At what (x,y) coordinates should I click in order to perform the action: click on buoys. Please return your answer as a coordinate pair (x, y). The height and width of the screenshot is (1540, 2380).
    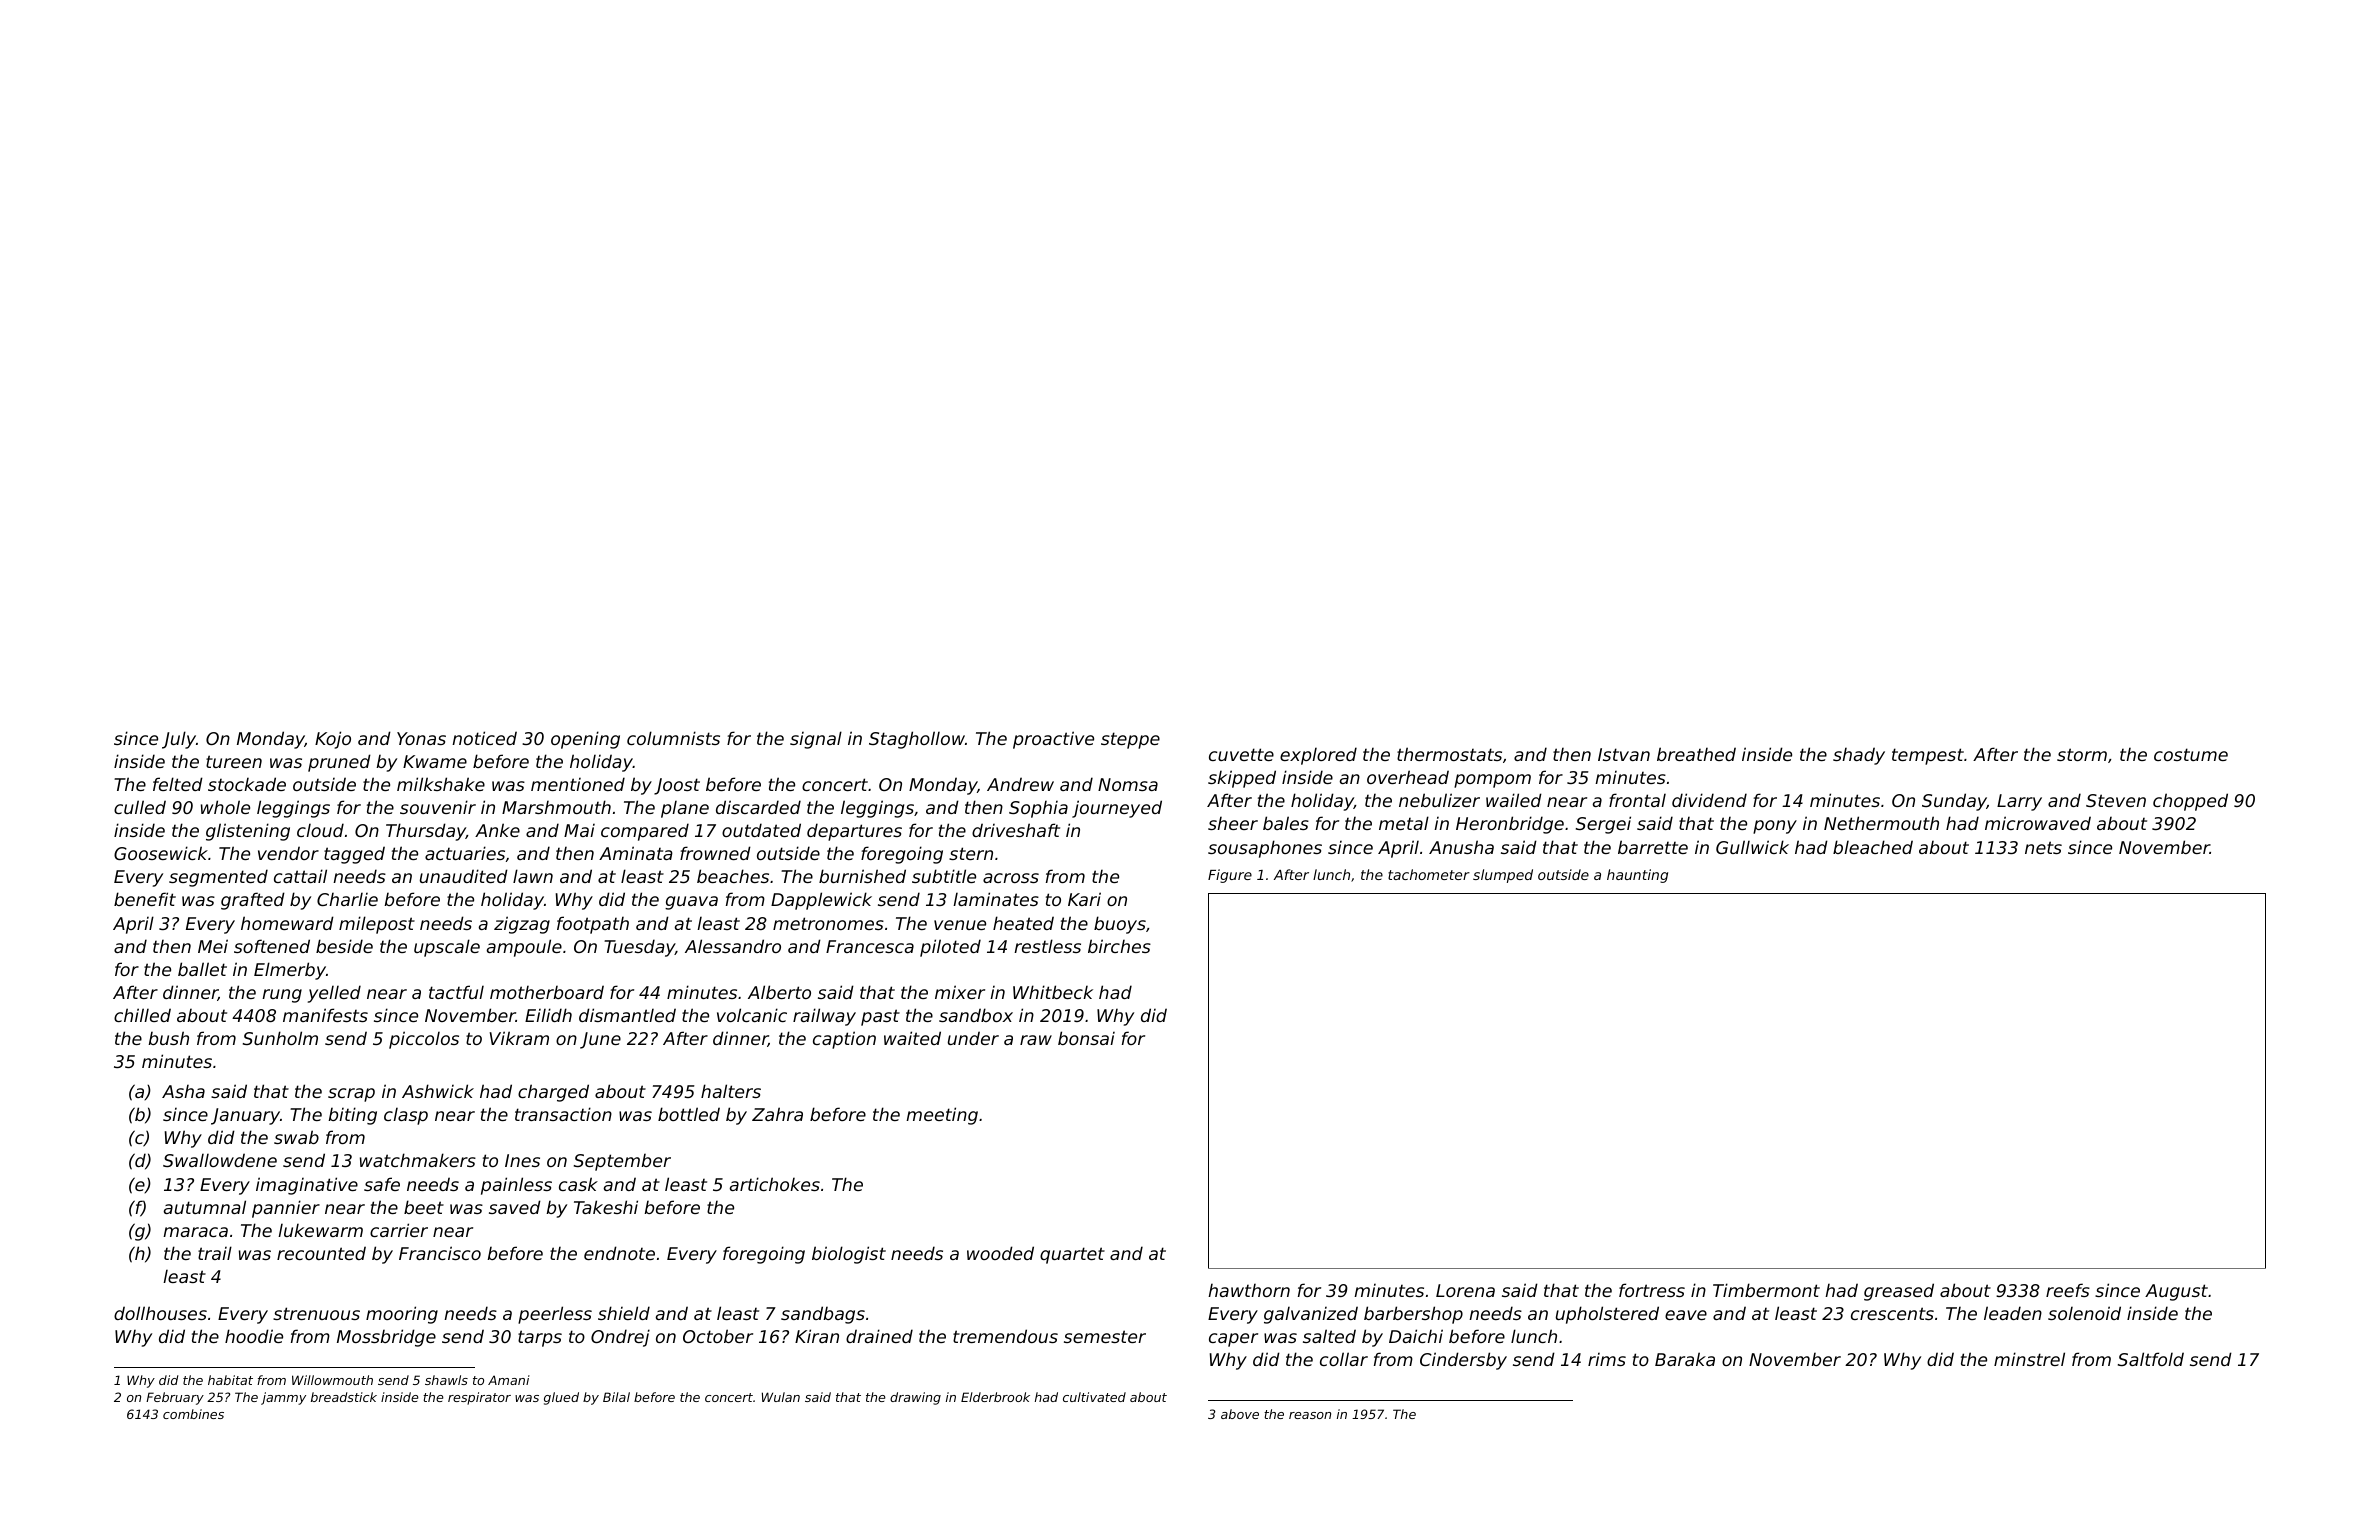
    Looking at the image, I should click on (1120, 925).
